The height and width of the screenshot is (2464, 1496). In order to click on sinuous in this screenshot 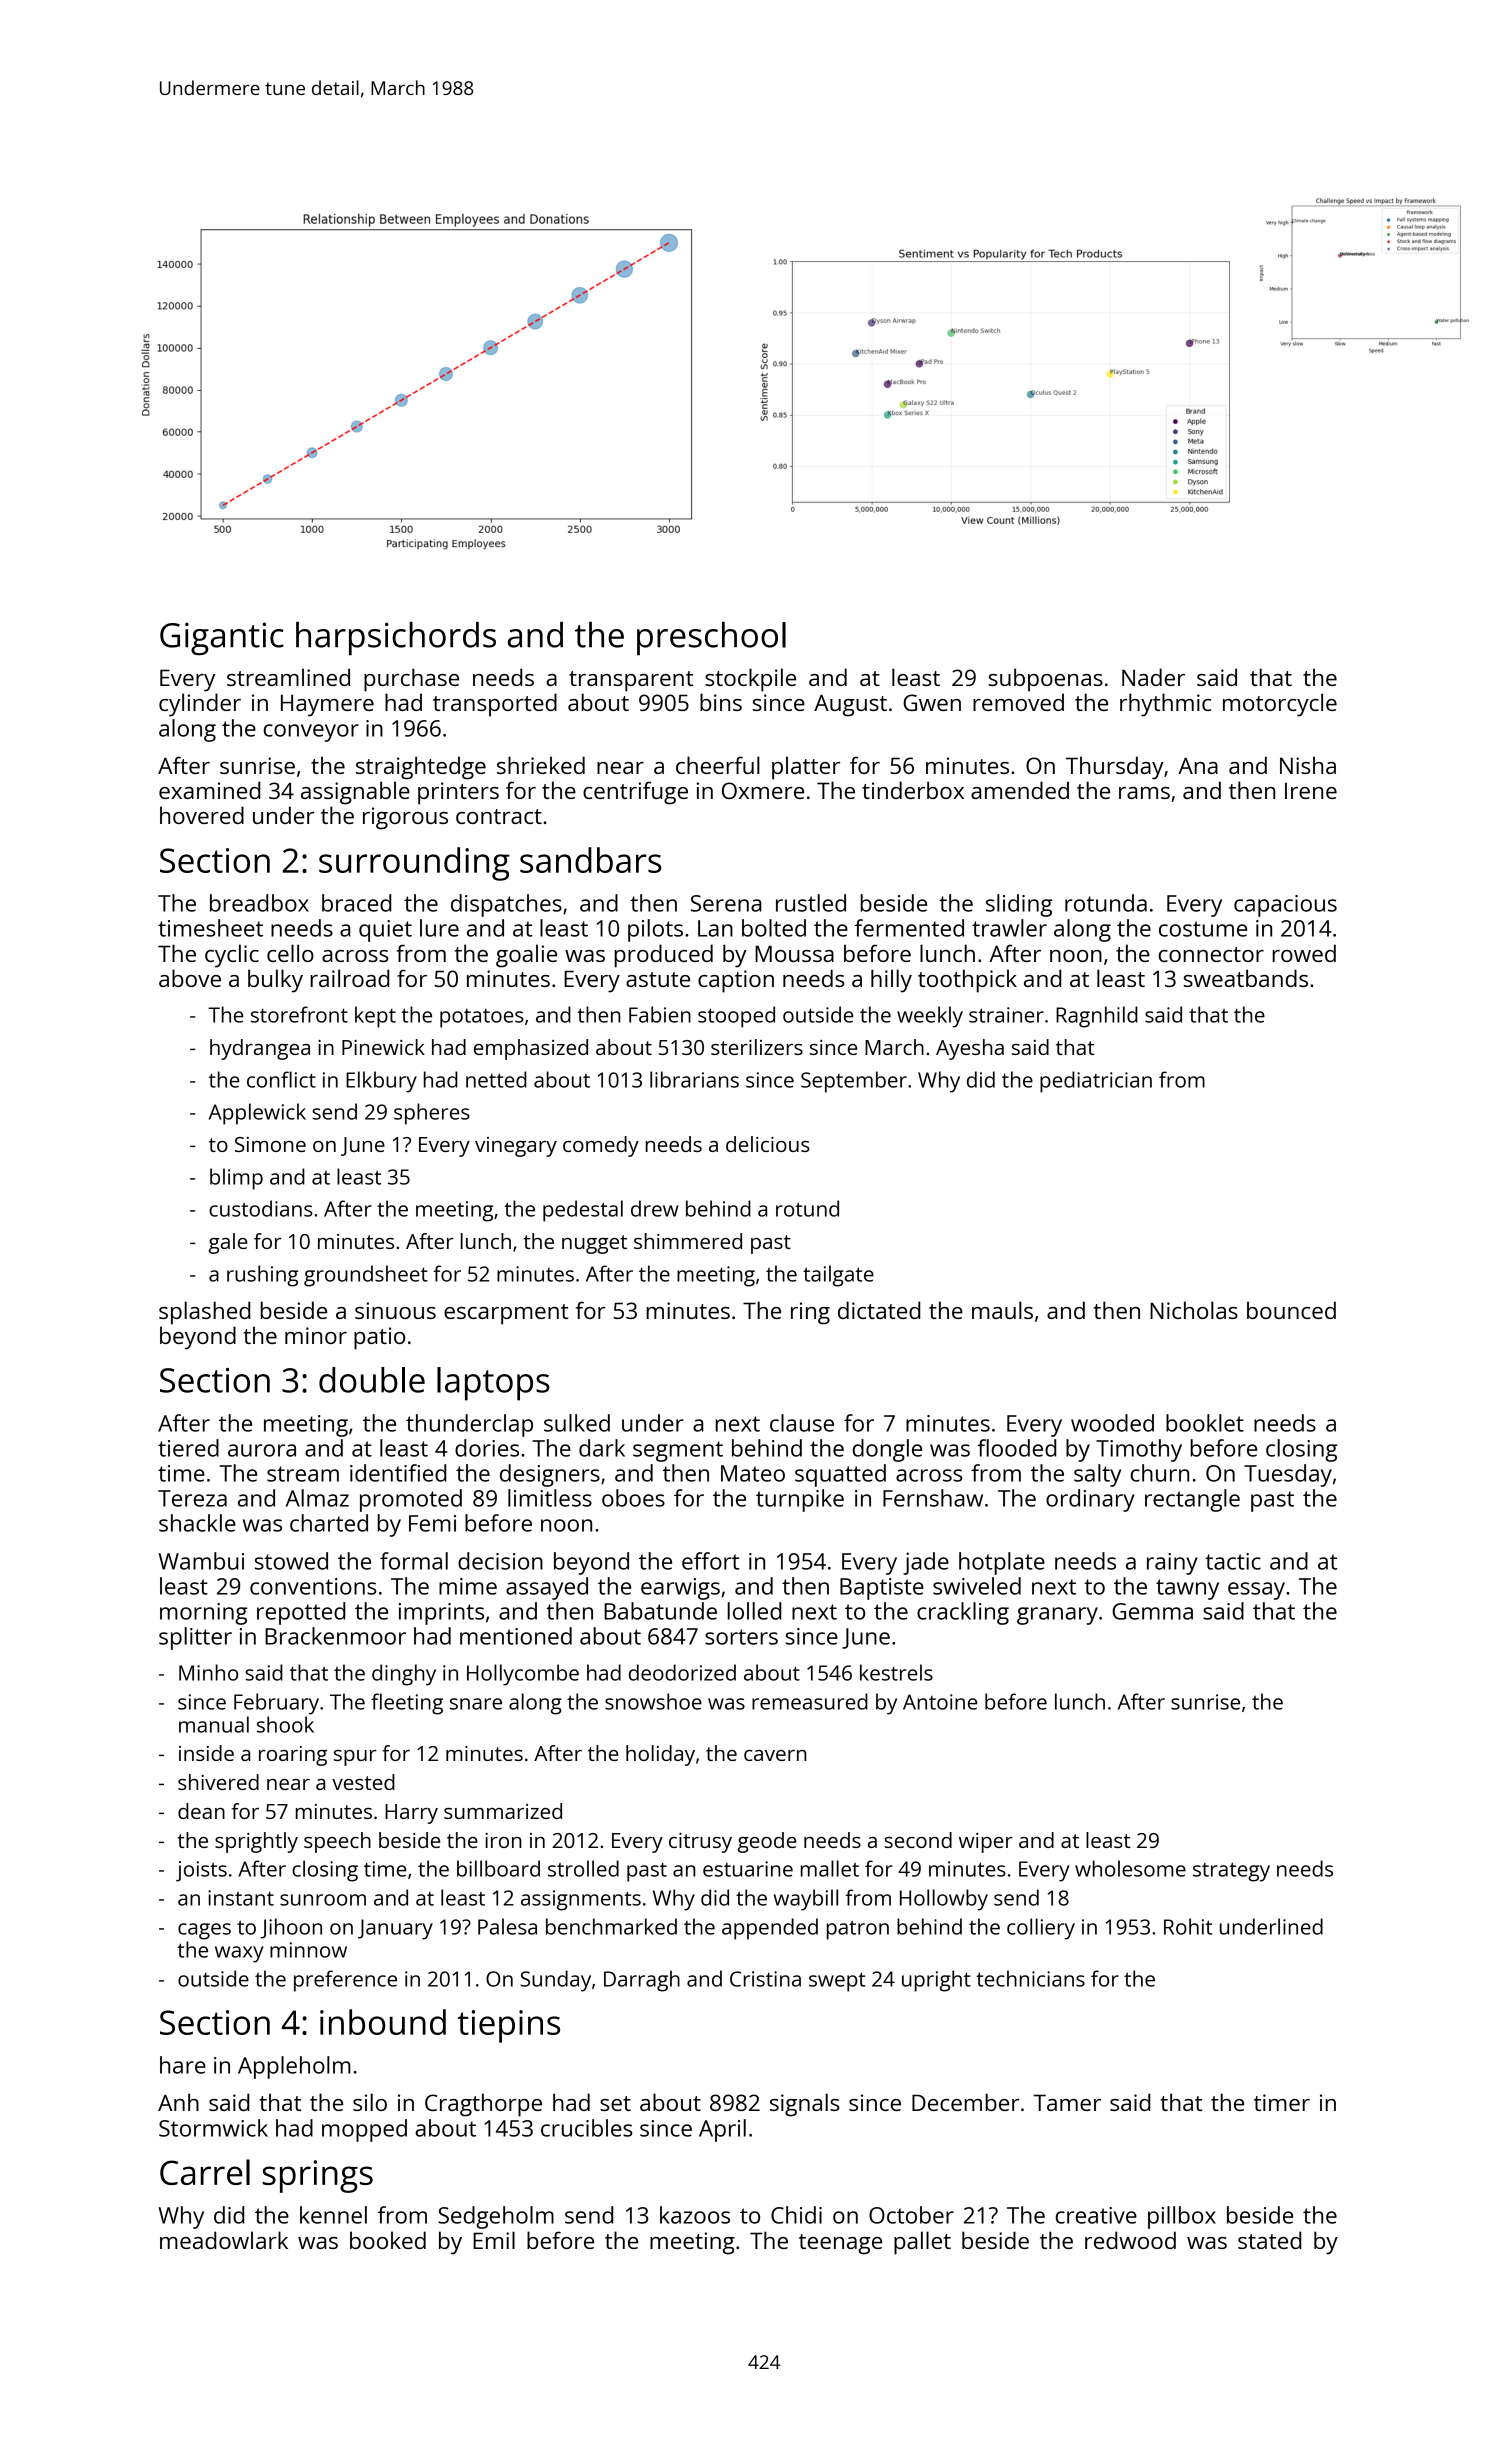, I will do `click(395, 1310)`.
